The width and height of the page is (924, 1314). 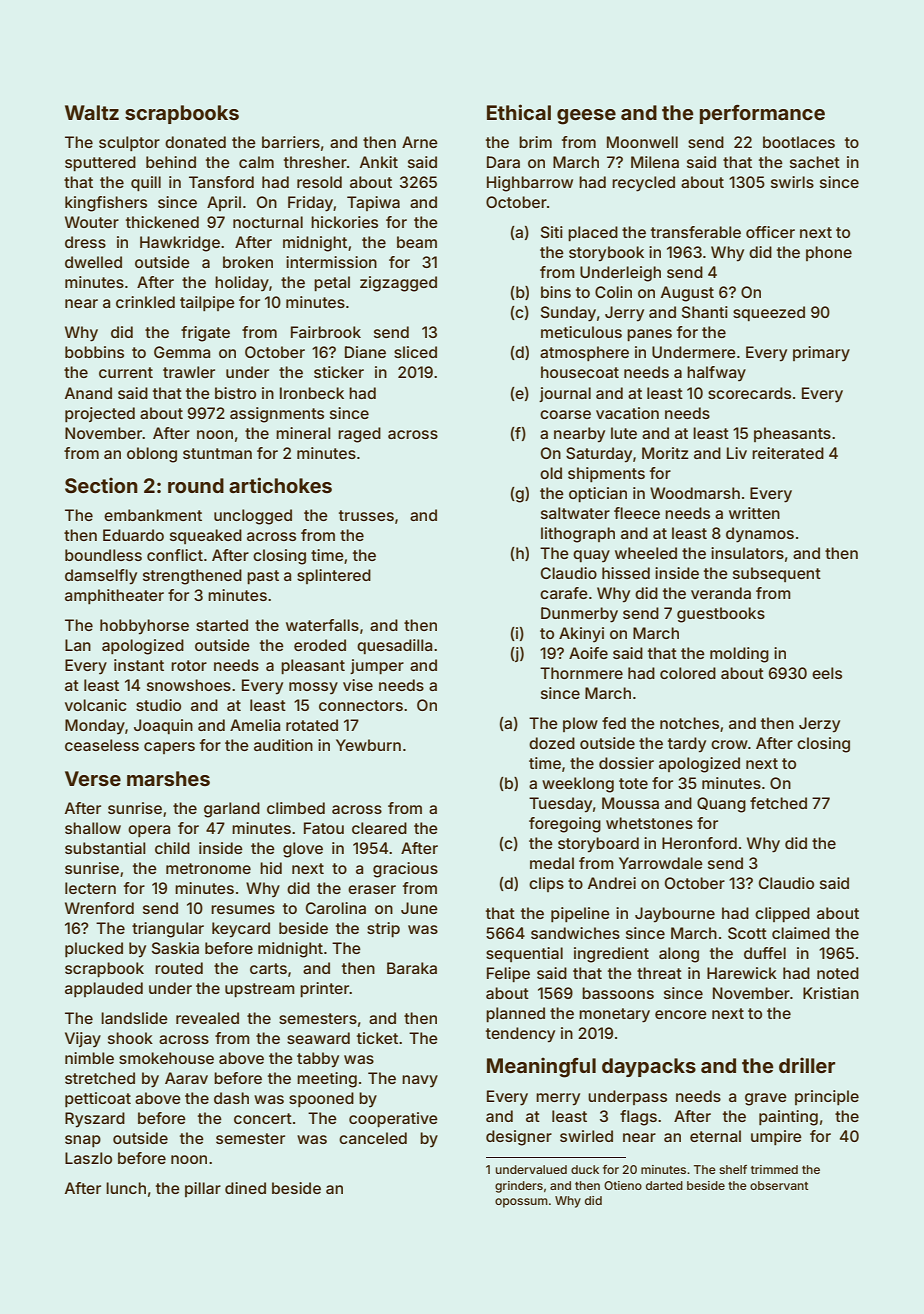 What do you see at coordinates (778, 803) in the page?
I see `fetched` at bounding box center [778, 803].
